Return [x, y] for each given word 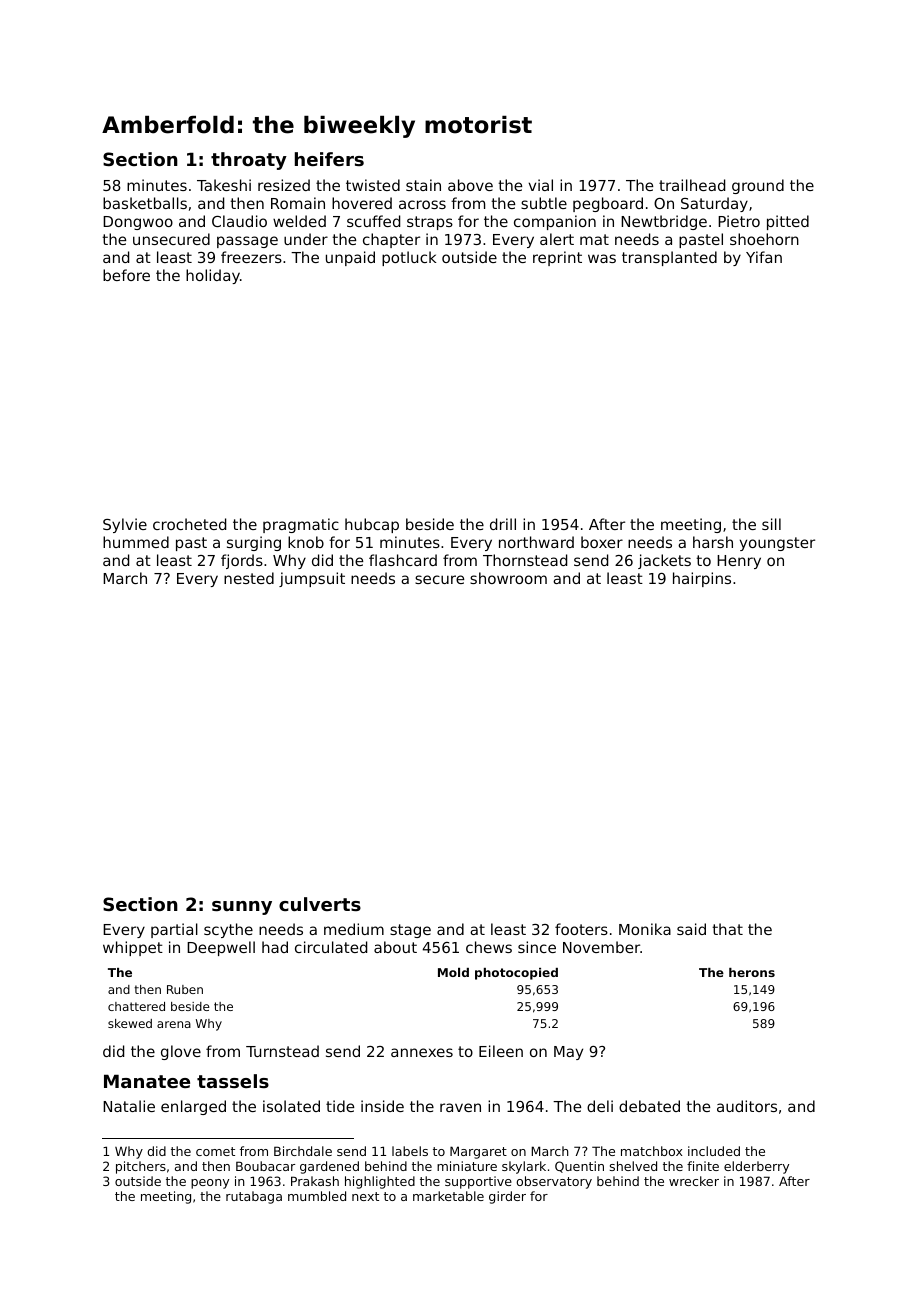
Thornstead [525, 560]
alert [557, 239]
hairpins [702, 579]
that [727, 929]
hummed [136, 542]
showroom [508, 578]
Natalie [129, 1106]
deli [600, 1106]
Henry [739, 562]
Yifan [764, 257]
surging [254, 543]
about [395, 947]
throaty [249, 161]
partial [174, 930]
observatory [554, 1182]
